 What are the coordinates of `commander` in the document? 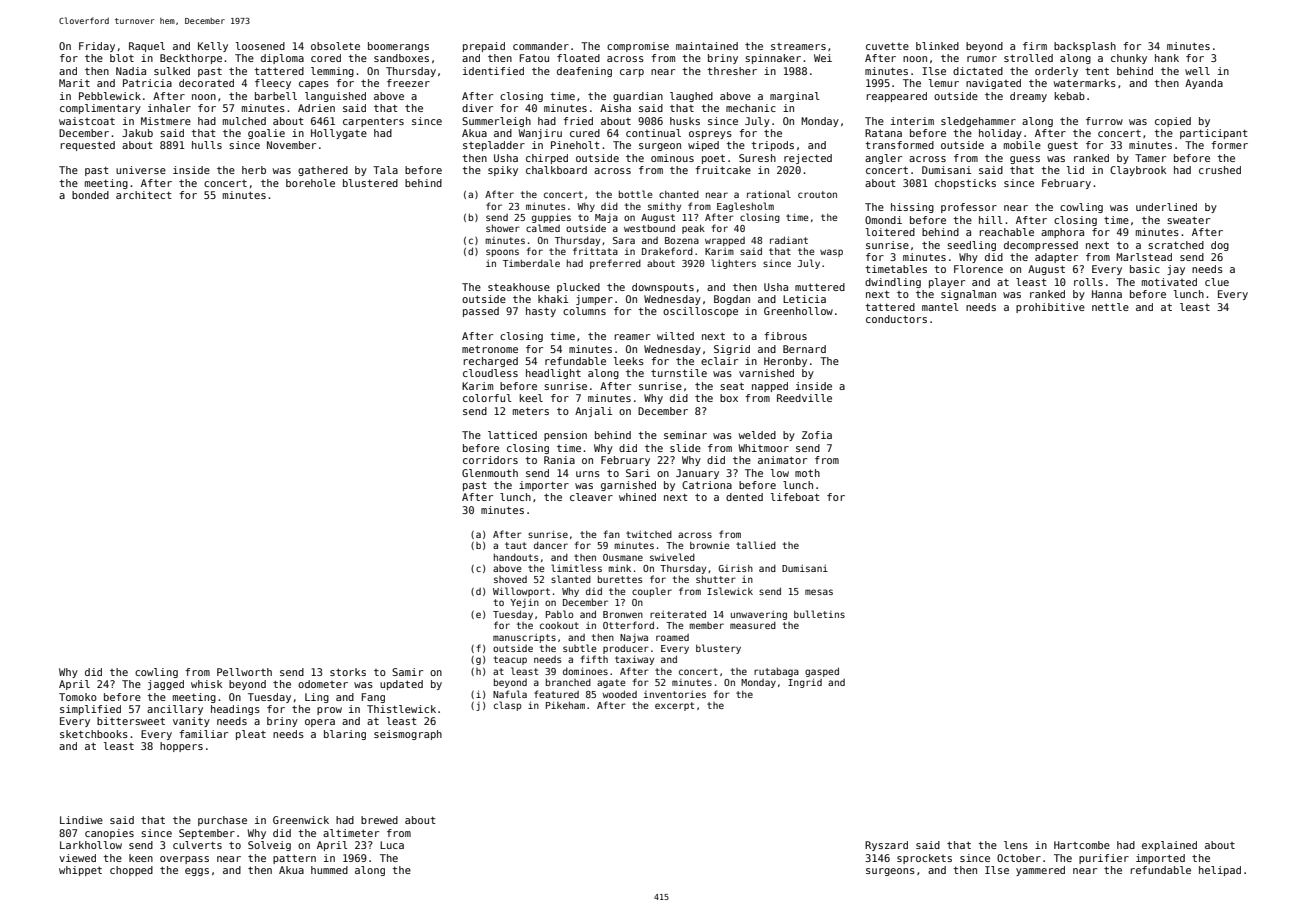 It's located at (541, 46).
